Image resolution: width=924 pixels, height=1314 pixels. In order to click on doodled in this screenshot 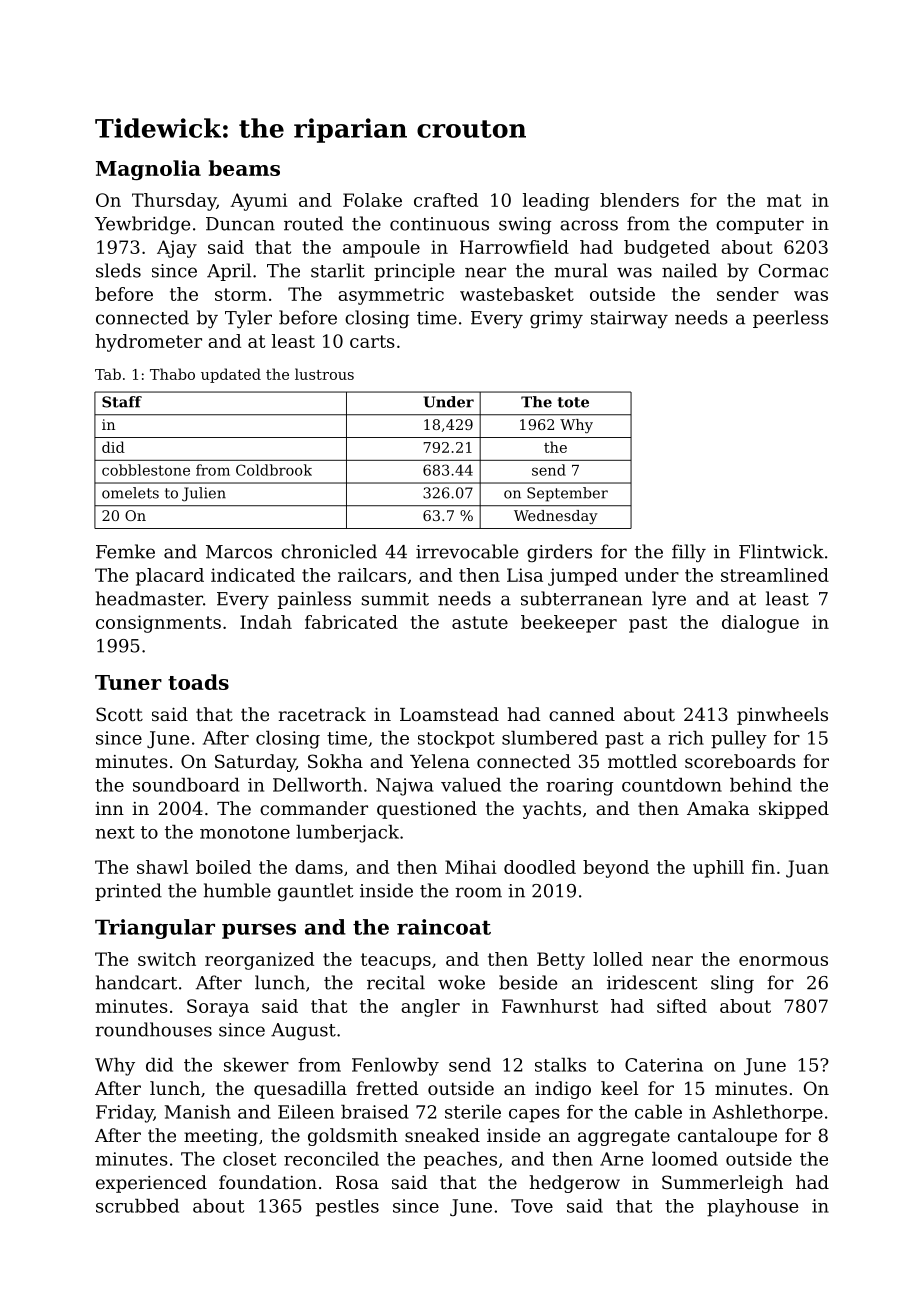, I will do `click(540, 867)`.
